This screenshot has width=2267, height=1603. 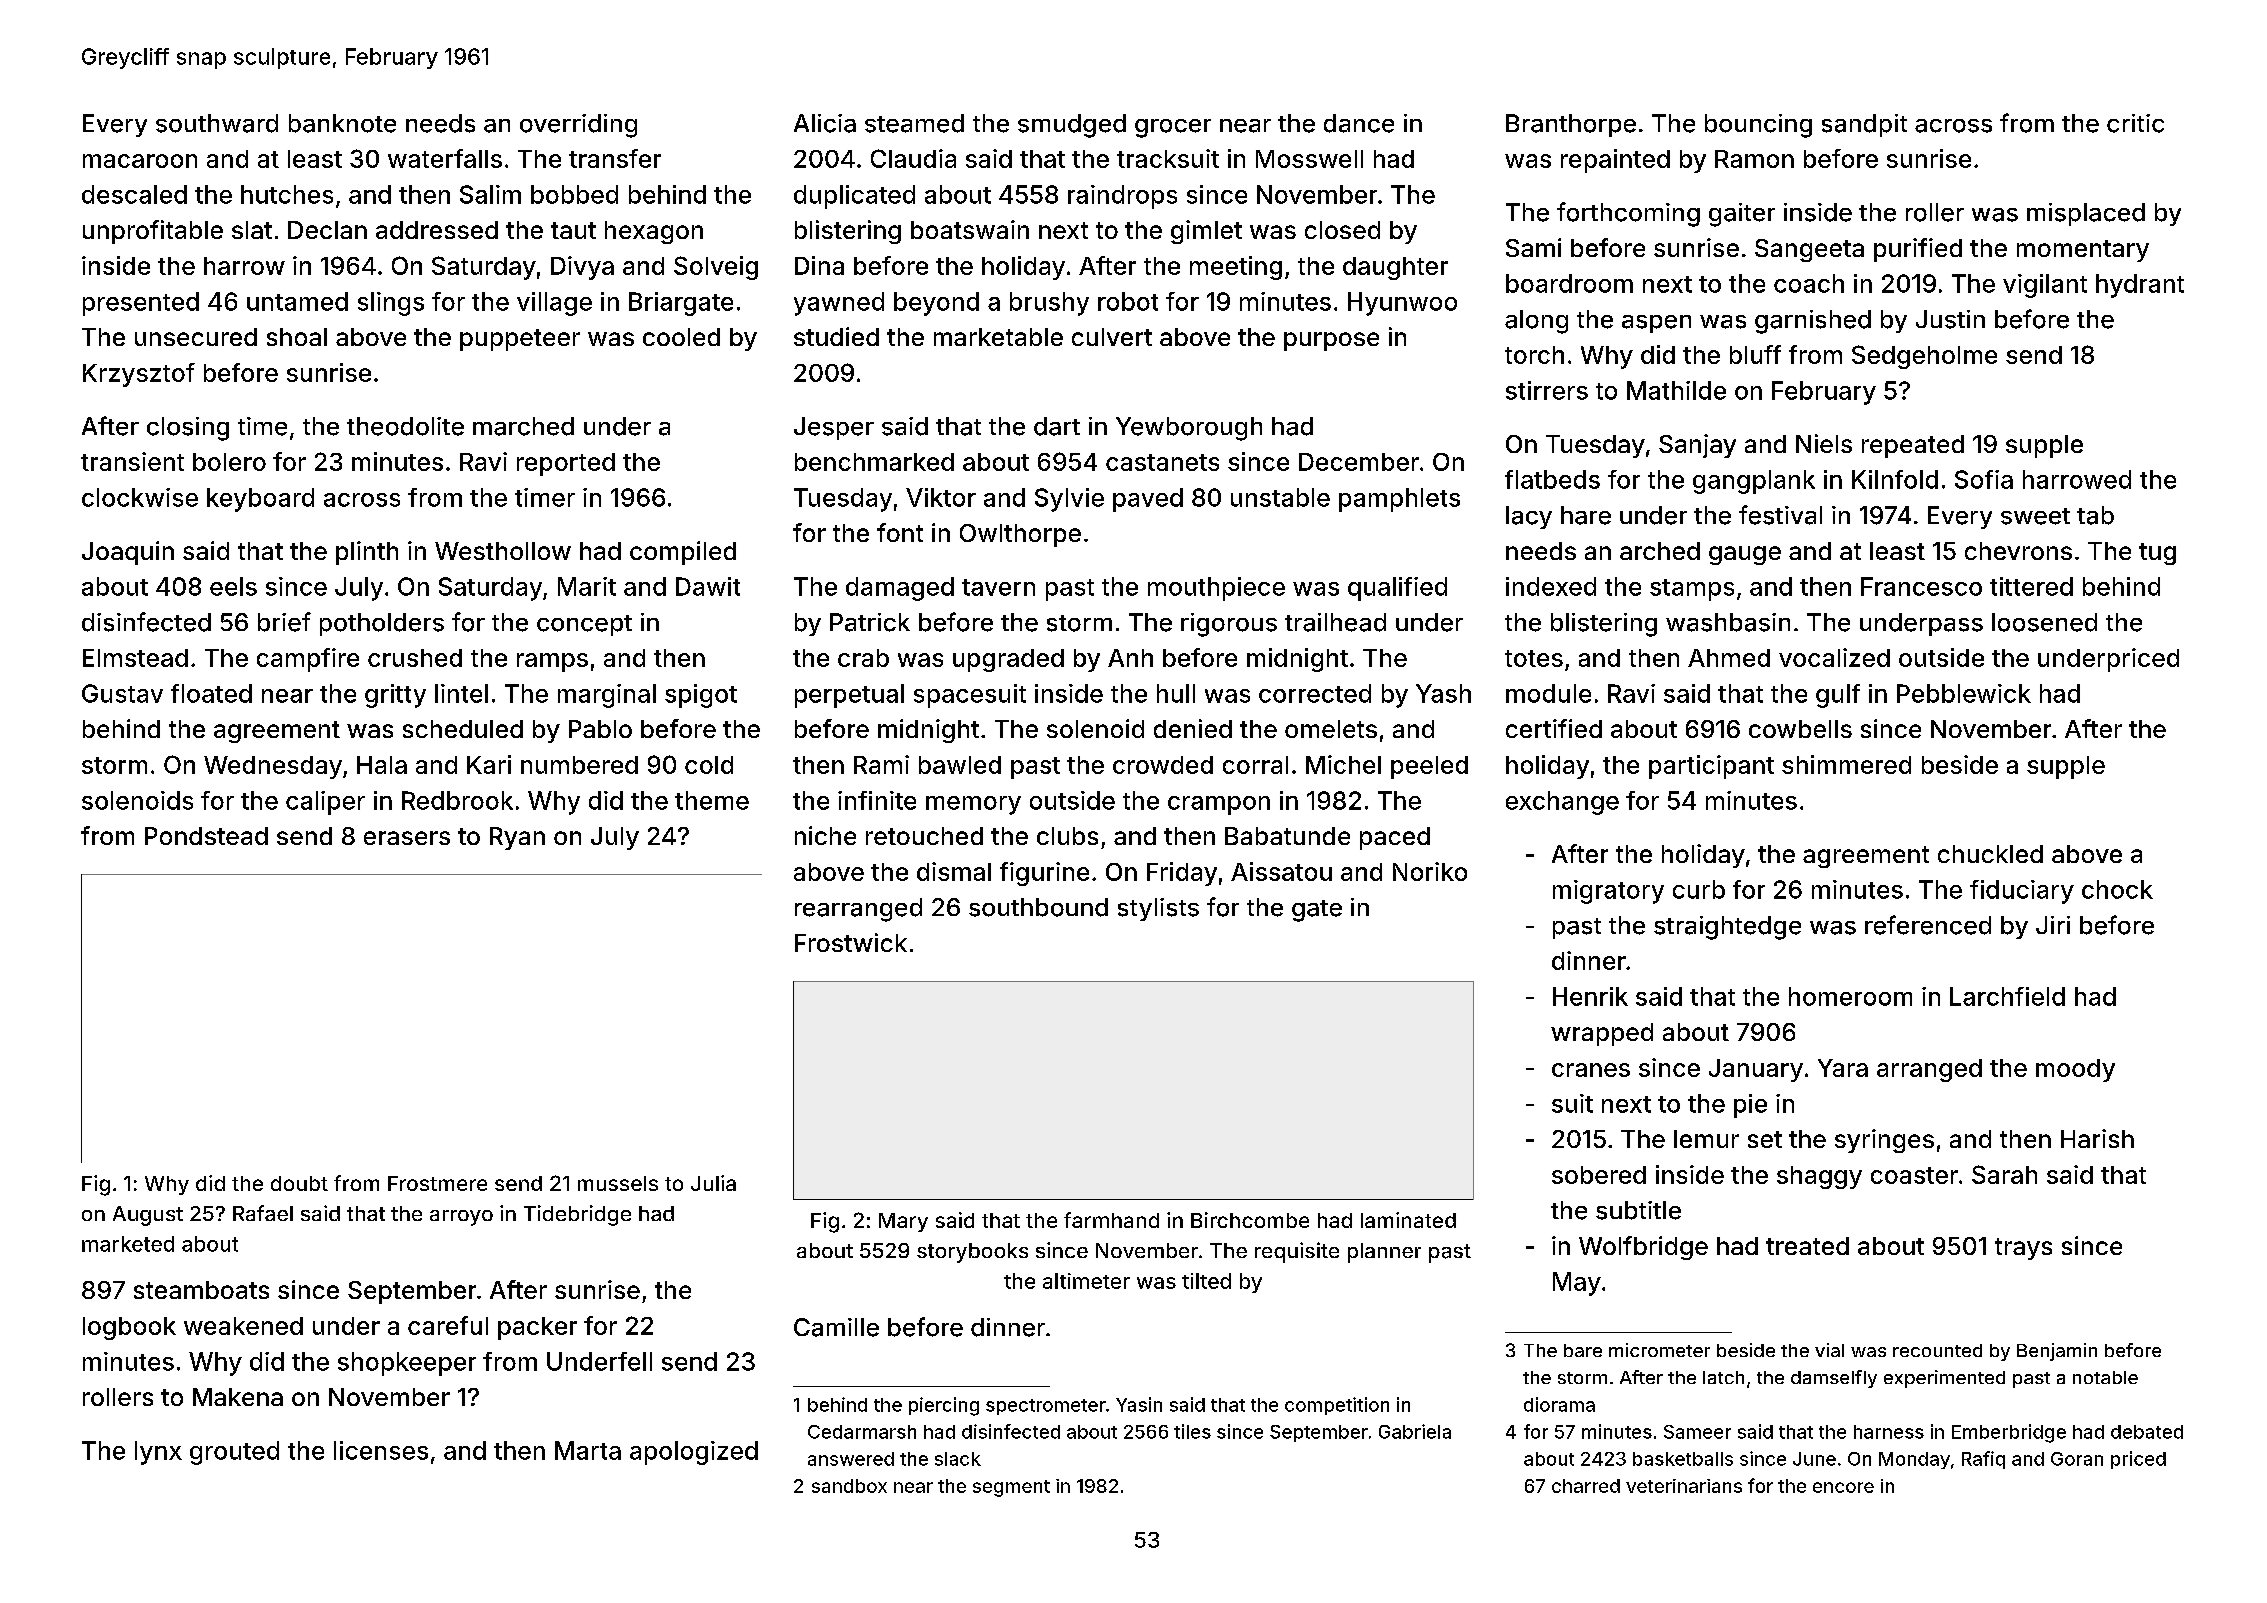 I want to click on Cedarmarsh, so click(x=862, y=1432).
